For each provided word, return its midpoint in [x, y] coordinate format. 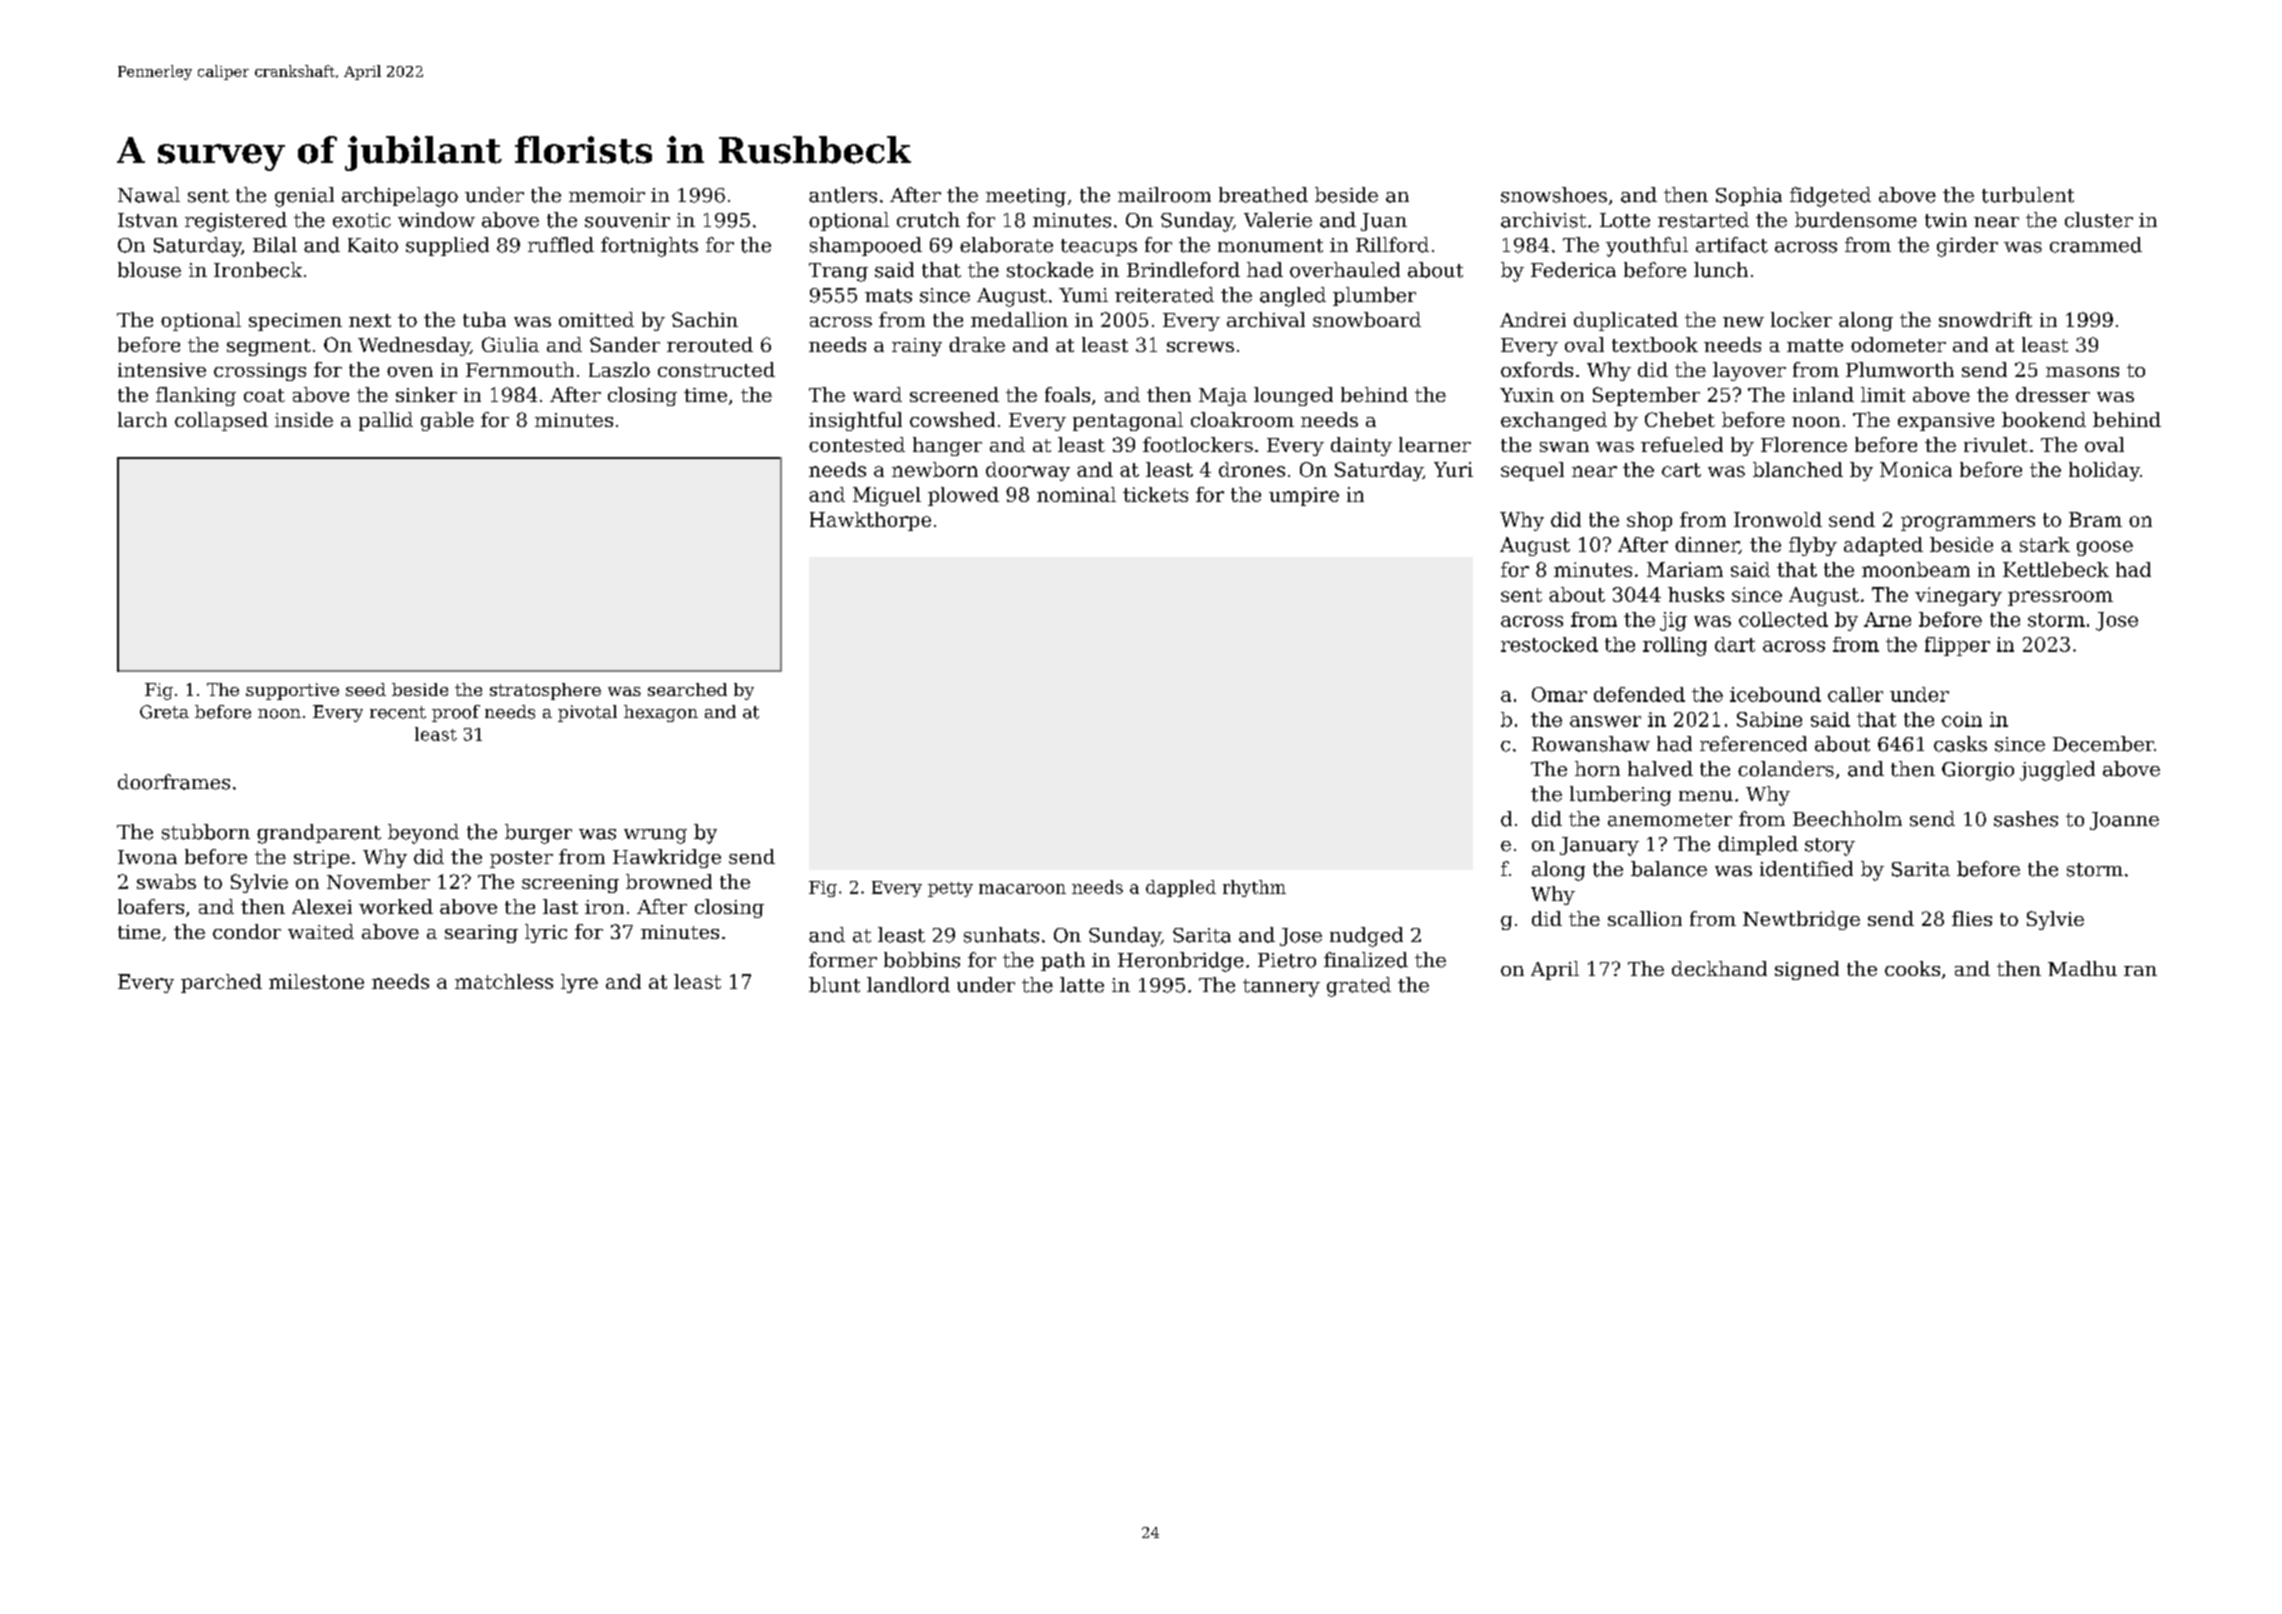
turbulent [2028, 195]
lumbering [1620, 796]
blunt [834, 985]
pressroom [2060, 598]
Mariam [1685, 569]
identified [1806, 869]
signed [1807, 970]
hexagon [661, 713]
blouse [149, 270]
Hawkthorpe [870, 521]
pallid [386, 421]
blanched [1798, 469]
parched [221, 983]
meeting [1026, 197]
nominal [1076, 494]
